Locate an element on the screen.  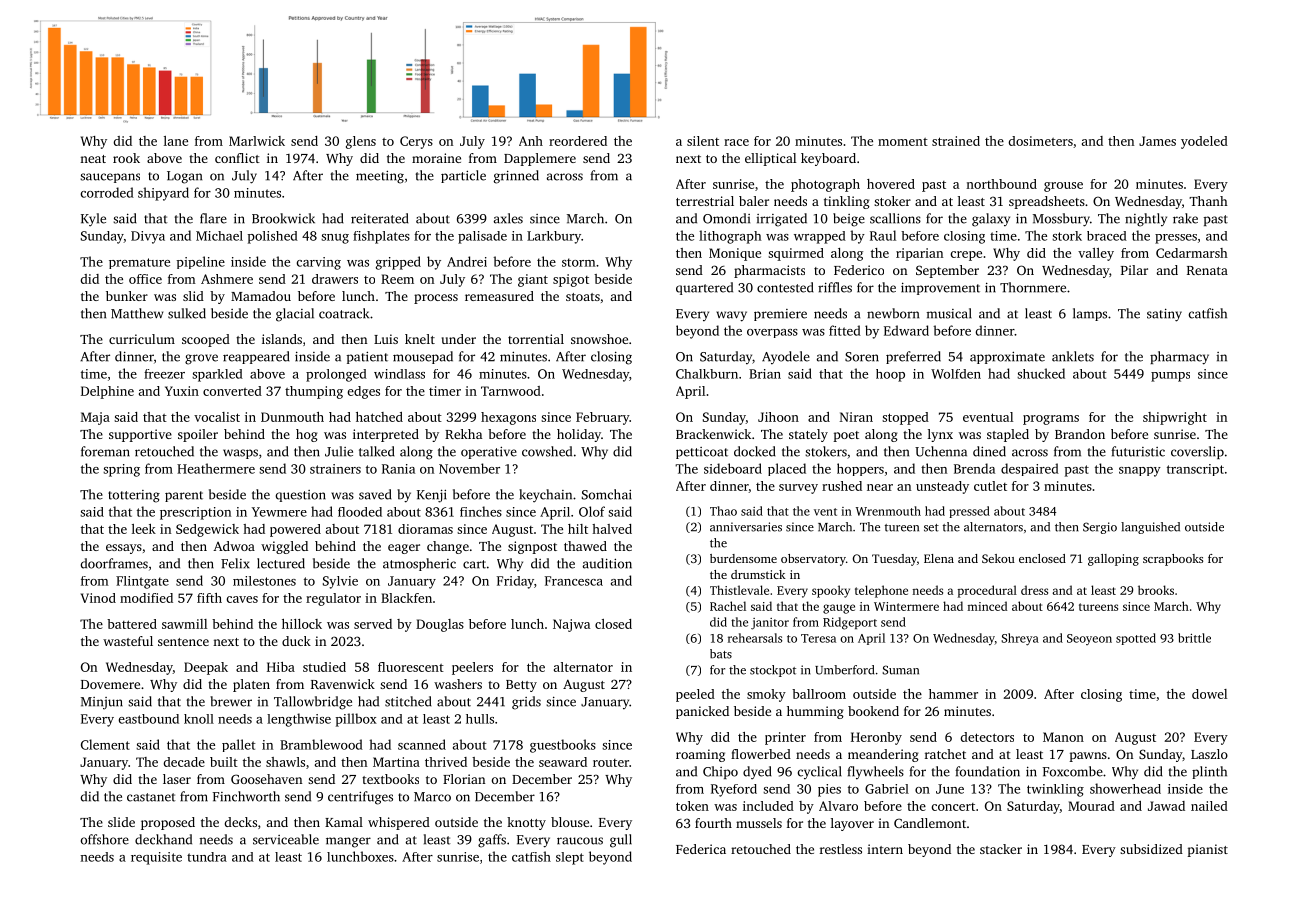
laser is located at coordinates (177, 779).
